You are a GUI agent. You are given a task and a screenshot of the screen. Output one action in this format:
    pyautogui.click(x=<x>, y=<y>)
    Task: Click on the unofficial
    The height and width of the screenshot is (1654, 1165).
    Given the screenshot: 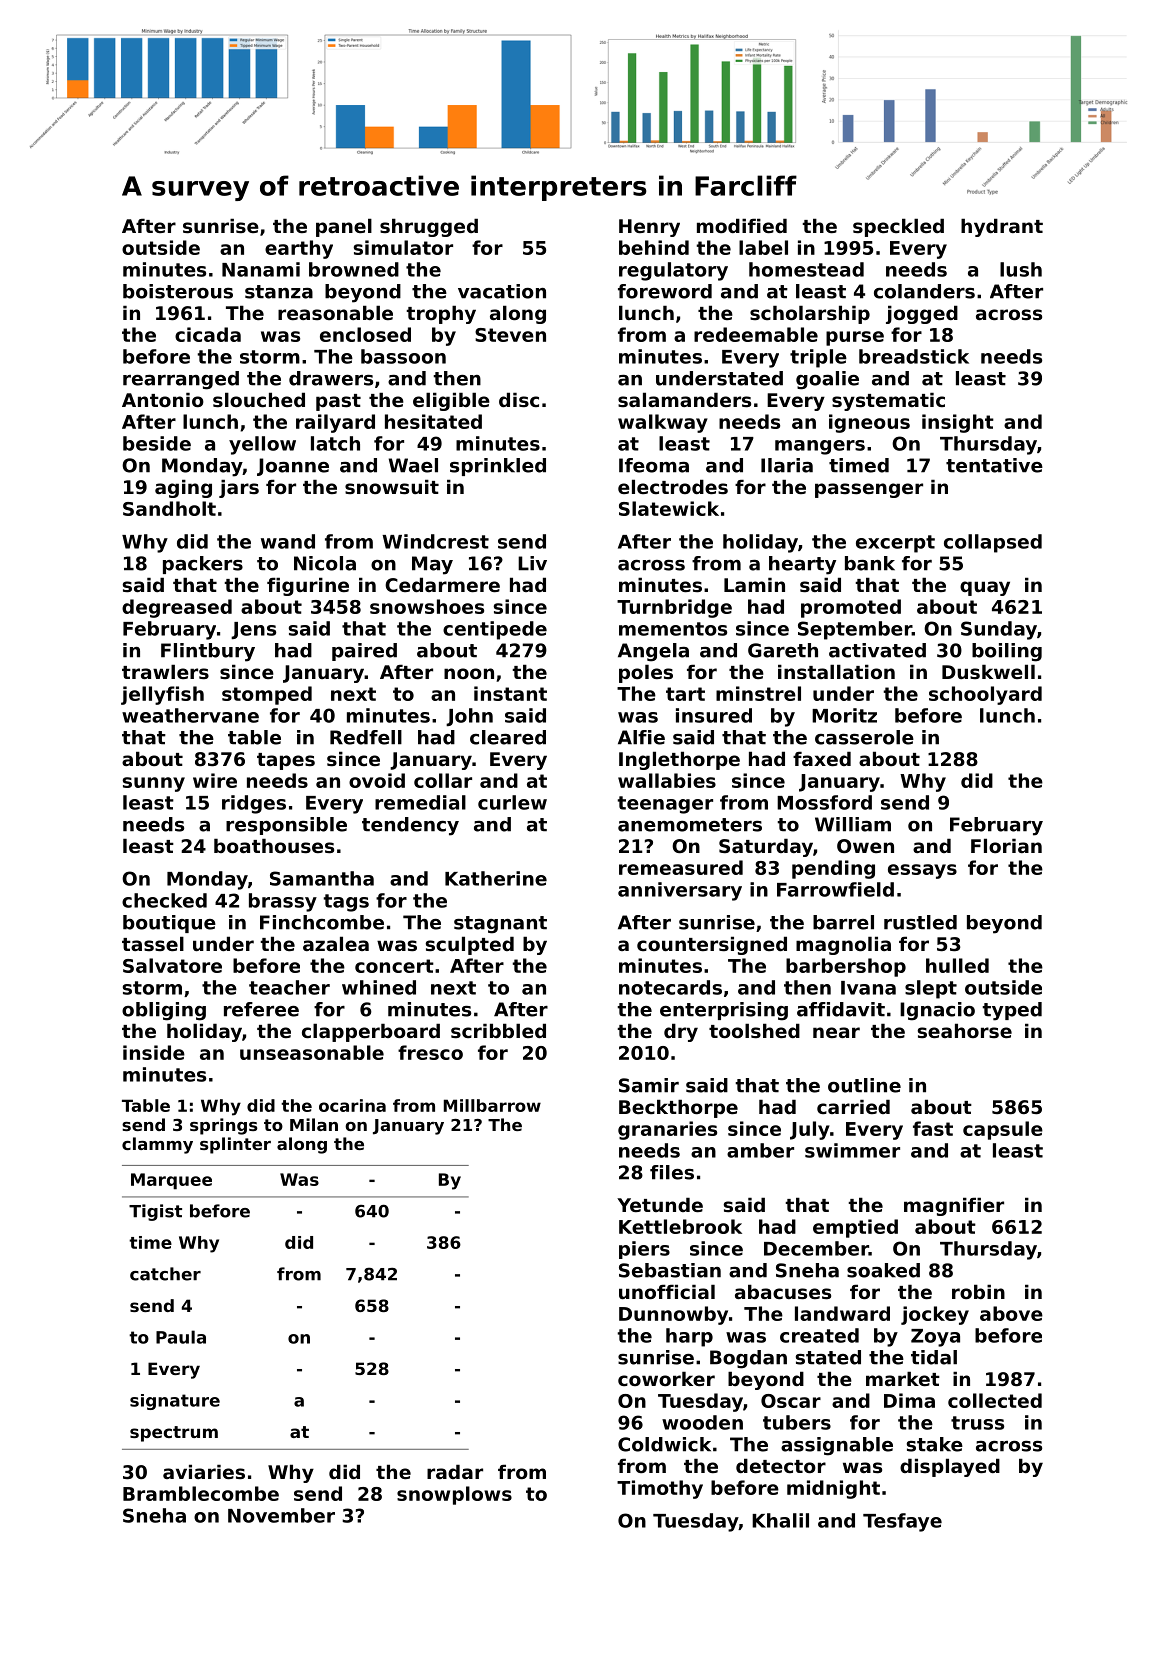 What is the action you would take?
    pyautogui.click(x=667, y=1291)
